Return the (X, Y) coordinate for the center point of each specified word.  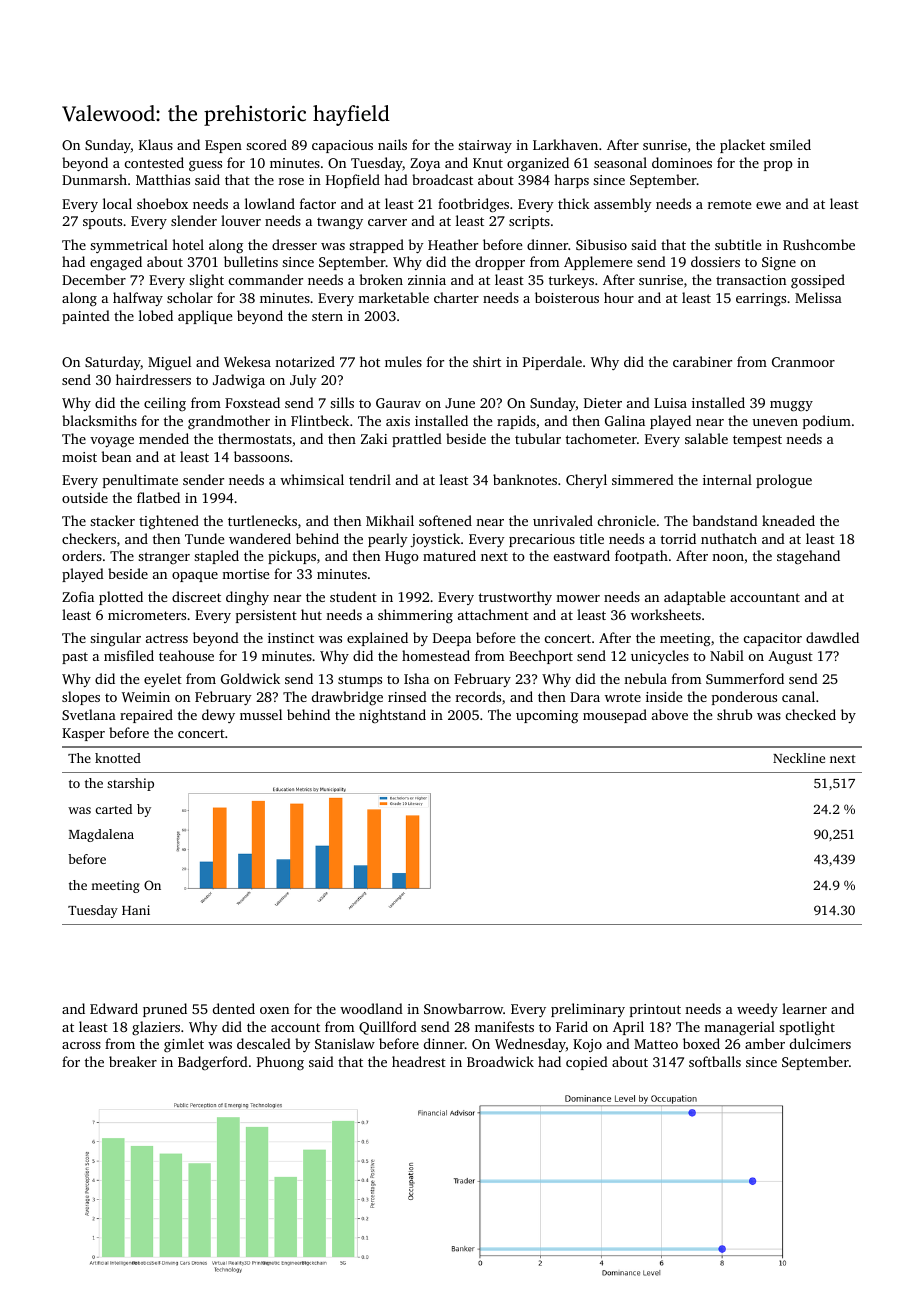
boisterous (567, 297)
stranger (164, 558)
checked (811, 714)
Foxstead (252, 402)
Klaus (156, 144)
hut (311, 614)
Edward (114, 1008)
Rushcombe (819, 244)
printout (655, 1010)
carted (114, 809)
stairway (485, 146)
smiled (790, 144)
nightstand (392, 716)
